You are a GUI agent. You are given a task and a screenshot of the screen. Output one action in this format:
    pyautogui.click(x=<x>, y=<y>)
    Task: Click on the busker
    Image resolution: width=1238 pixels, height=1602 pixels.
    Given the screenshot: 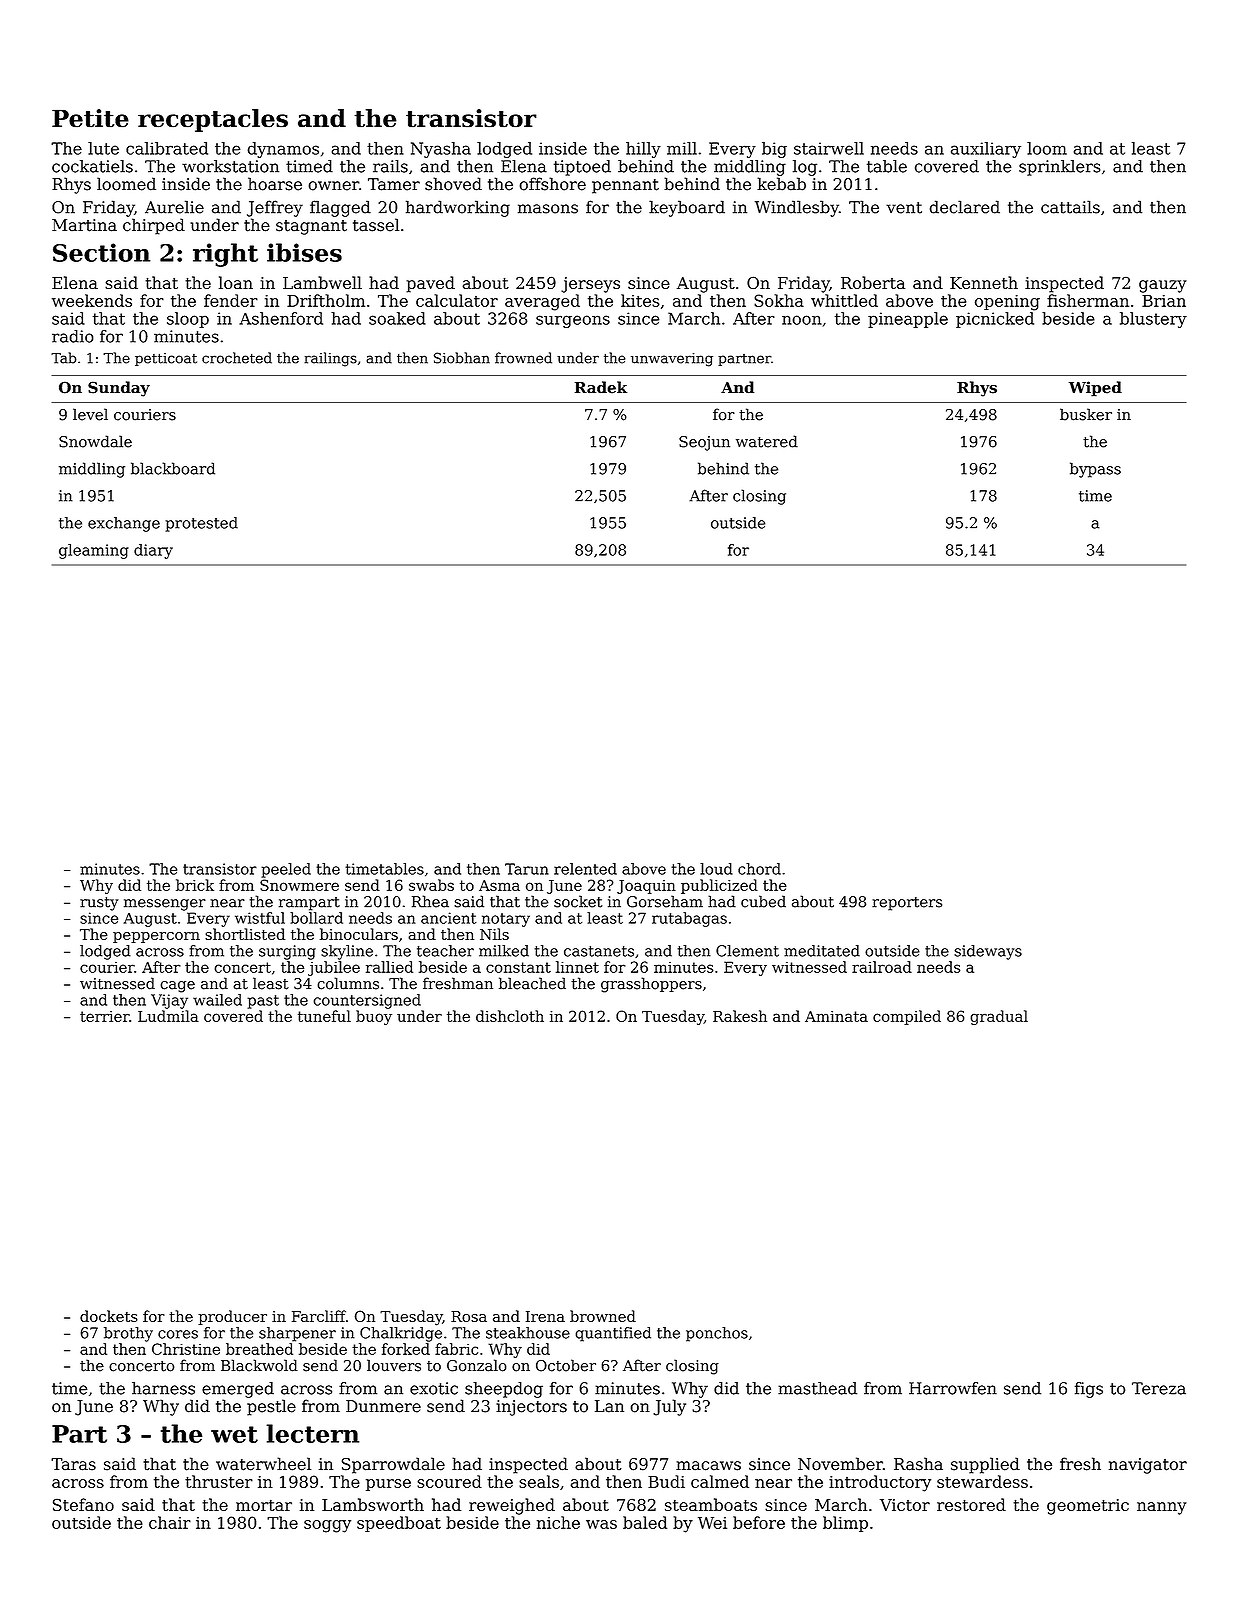 What is the action you would take?
    pyautogui.click(x=1086, y=414)
